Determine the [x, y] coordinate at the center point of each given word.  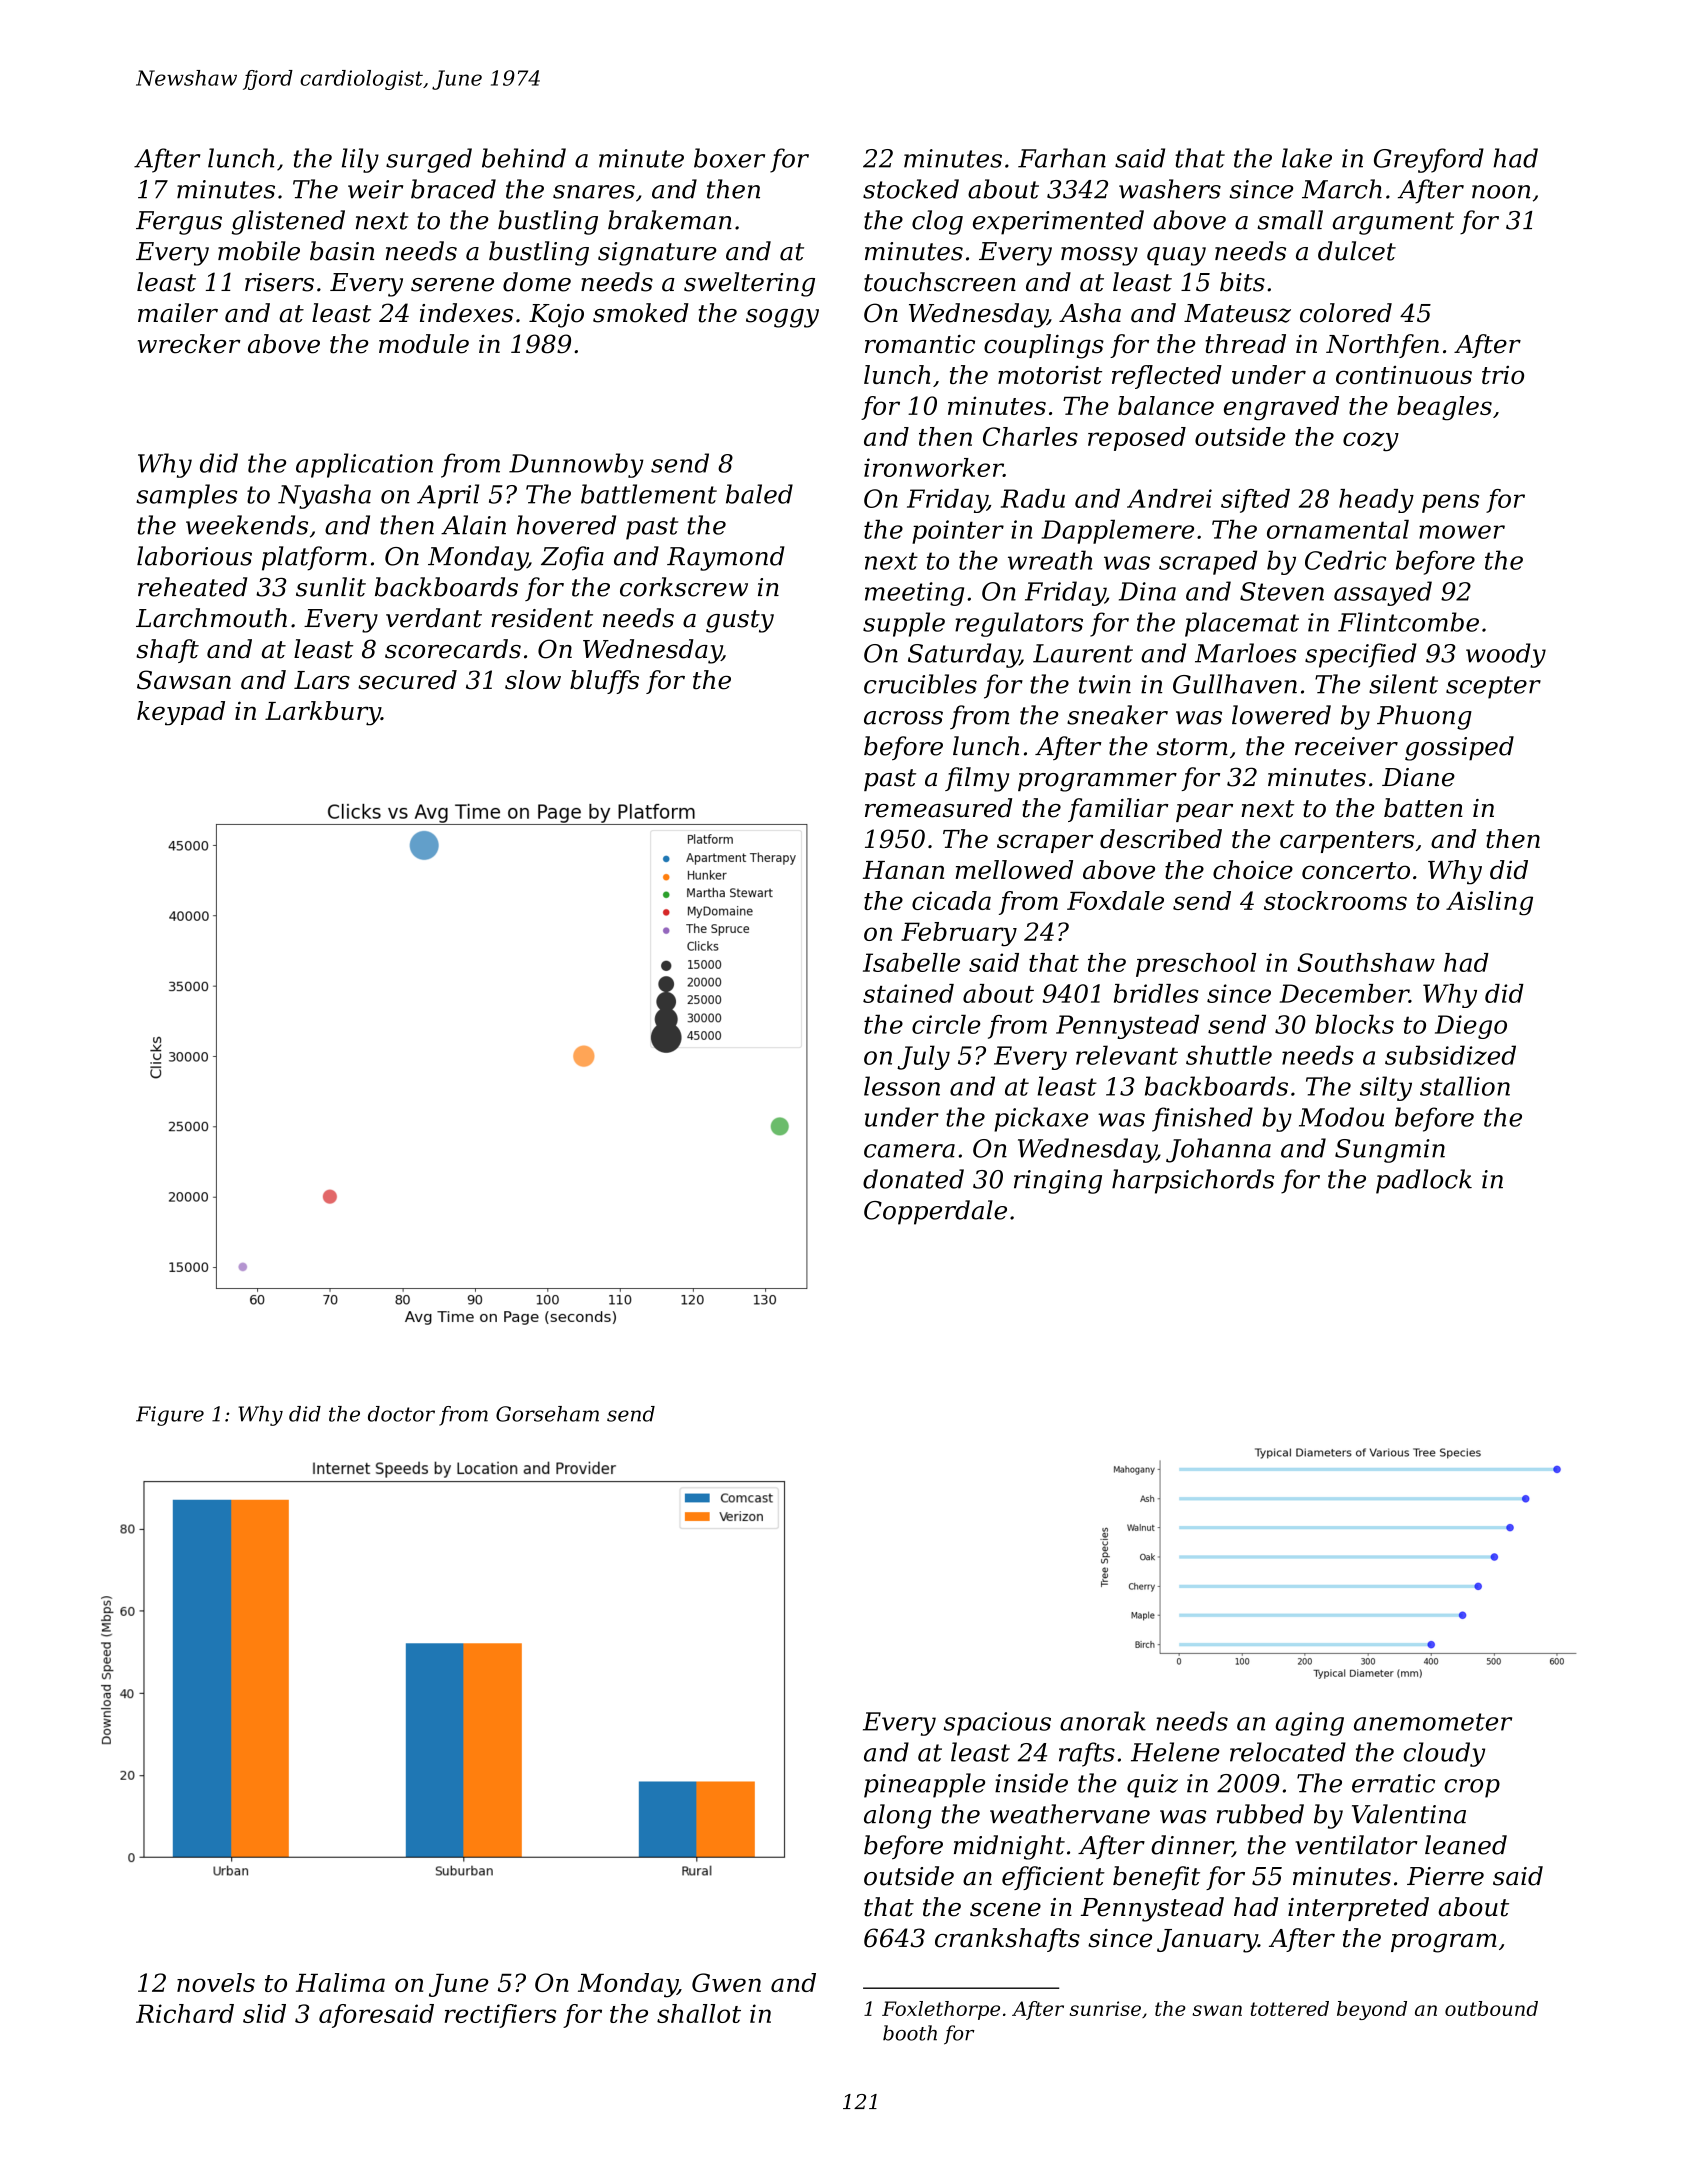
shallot [699, 2013]
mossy [1099, 256]
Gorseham [547, 1414]
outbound [1491, 2008]
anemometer [1433, 1722]
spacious [997, 1724]
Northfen [1382, 346]
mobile [259, 251]
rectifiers [500, 2016]
